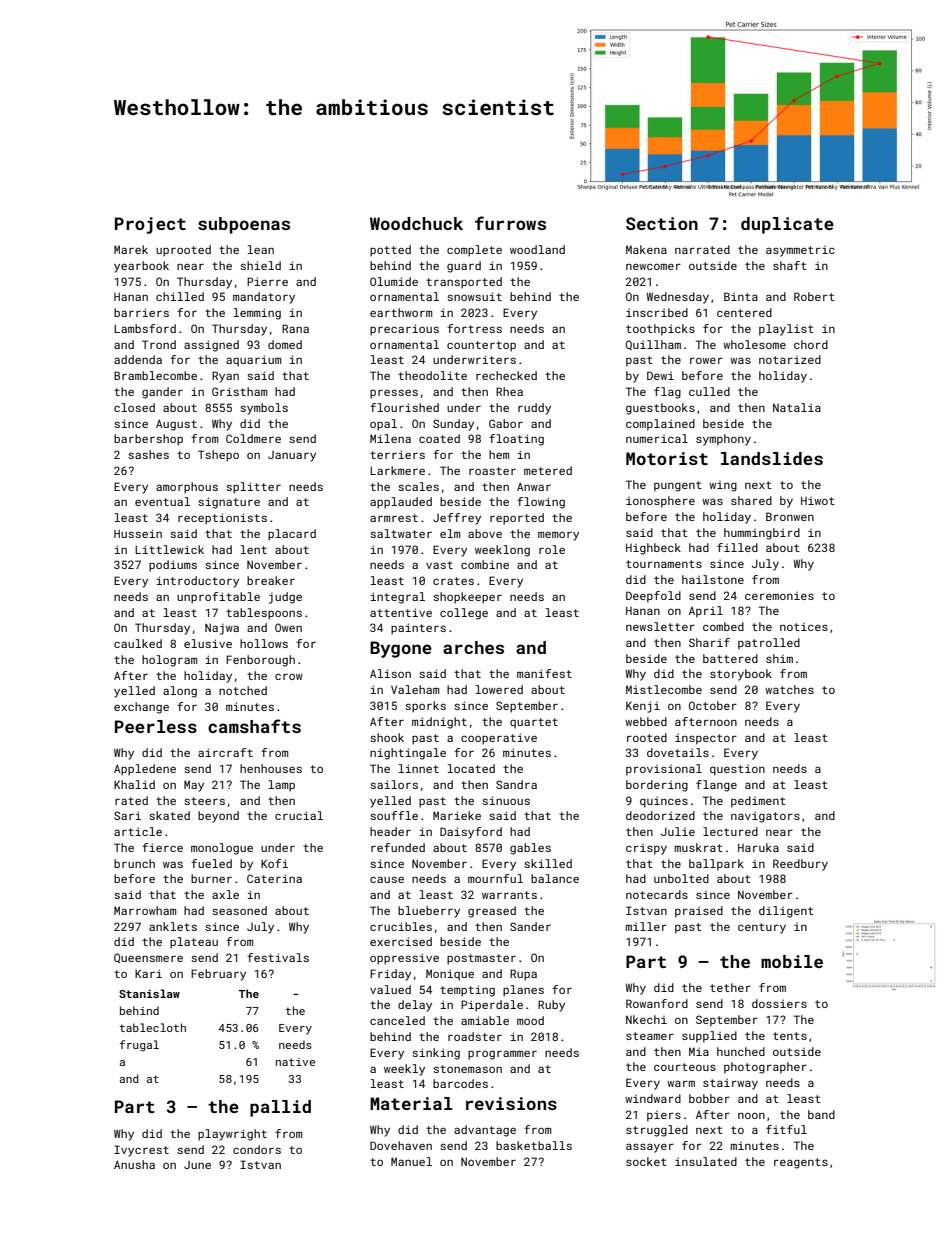 This image has width=952, height=1233. Describe the element at coordinates (419, 768) in the image. I see `linnet` at that location.
